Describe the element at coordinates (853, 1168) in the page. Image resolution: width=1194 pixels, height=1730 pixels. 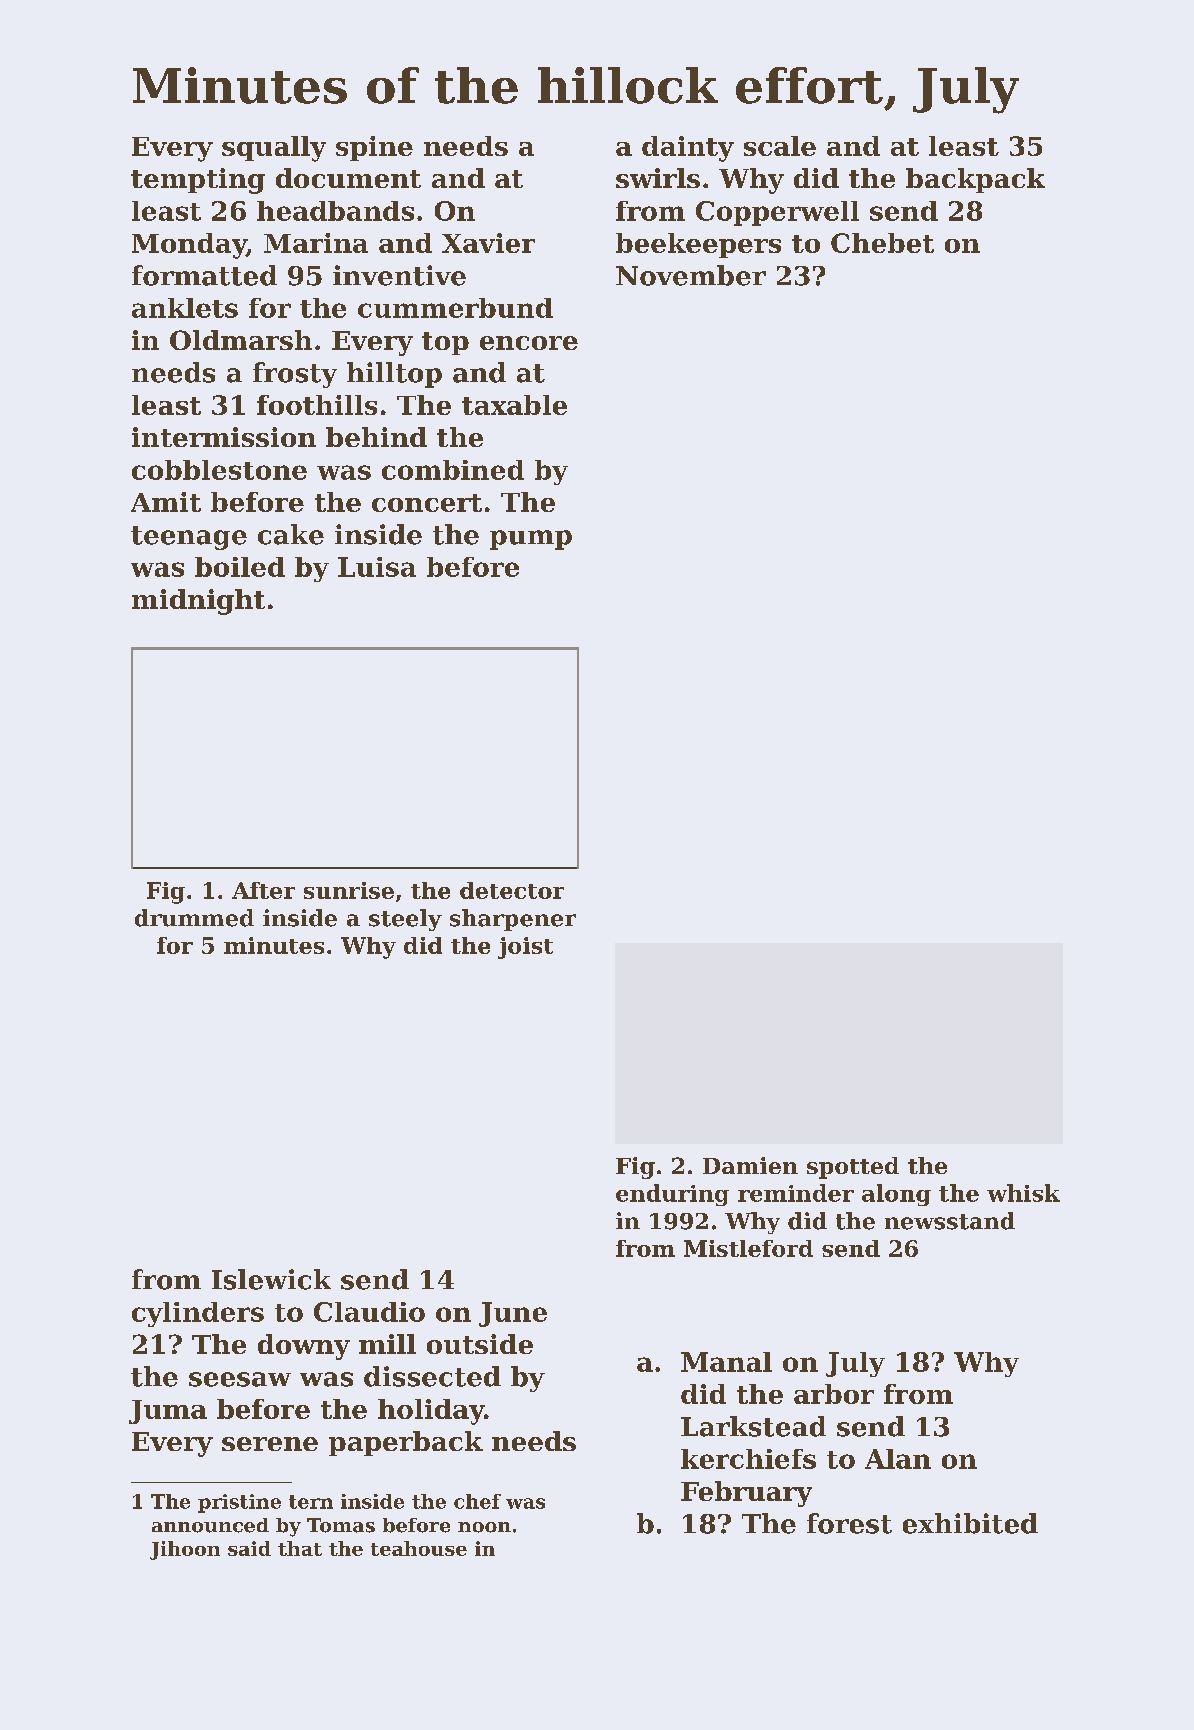
I see `spotted` at that location.
